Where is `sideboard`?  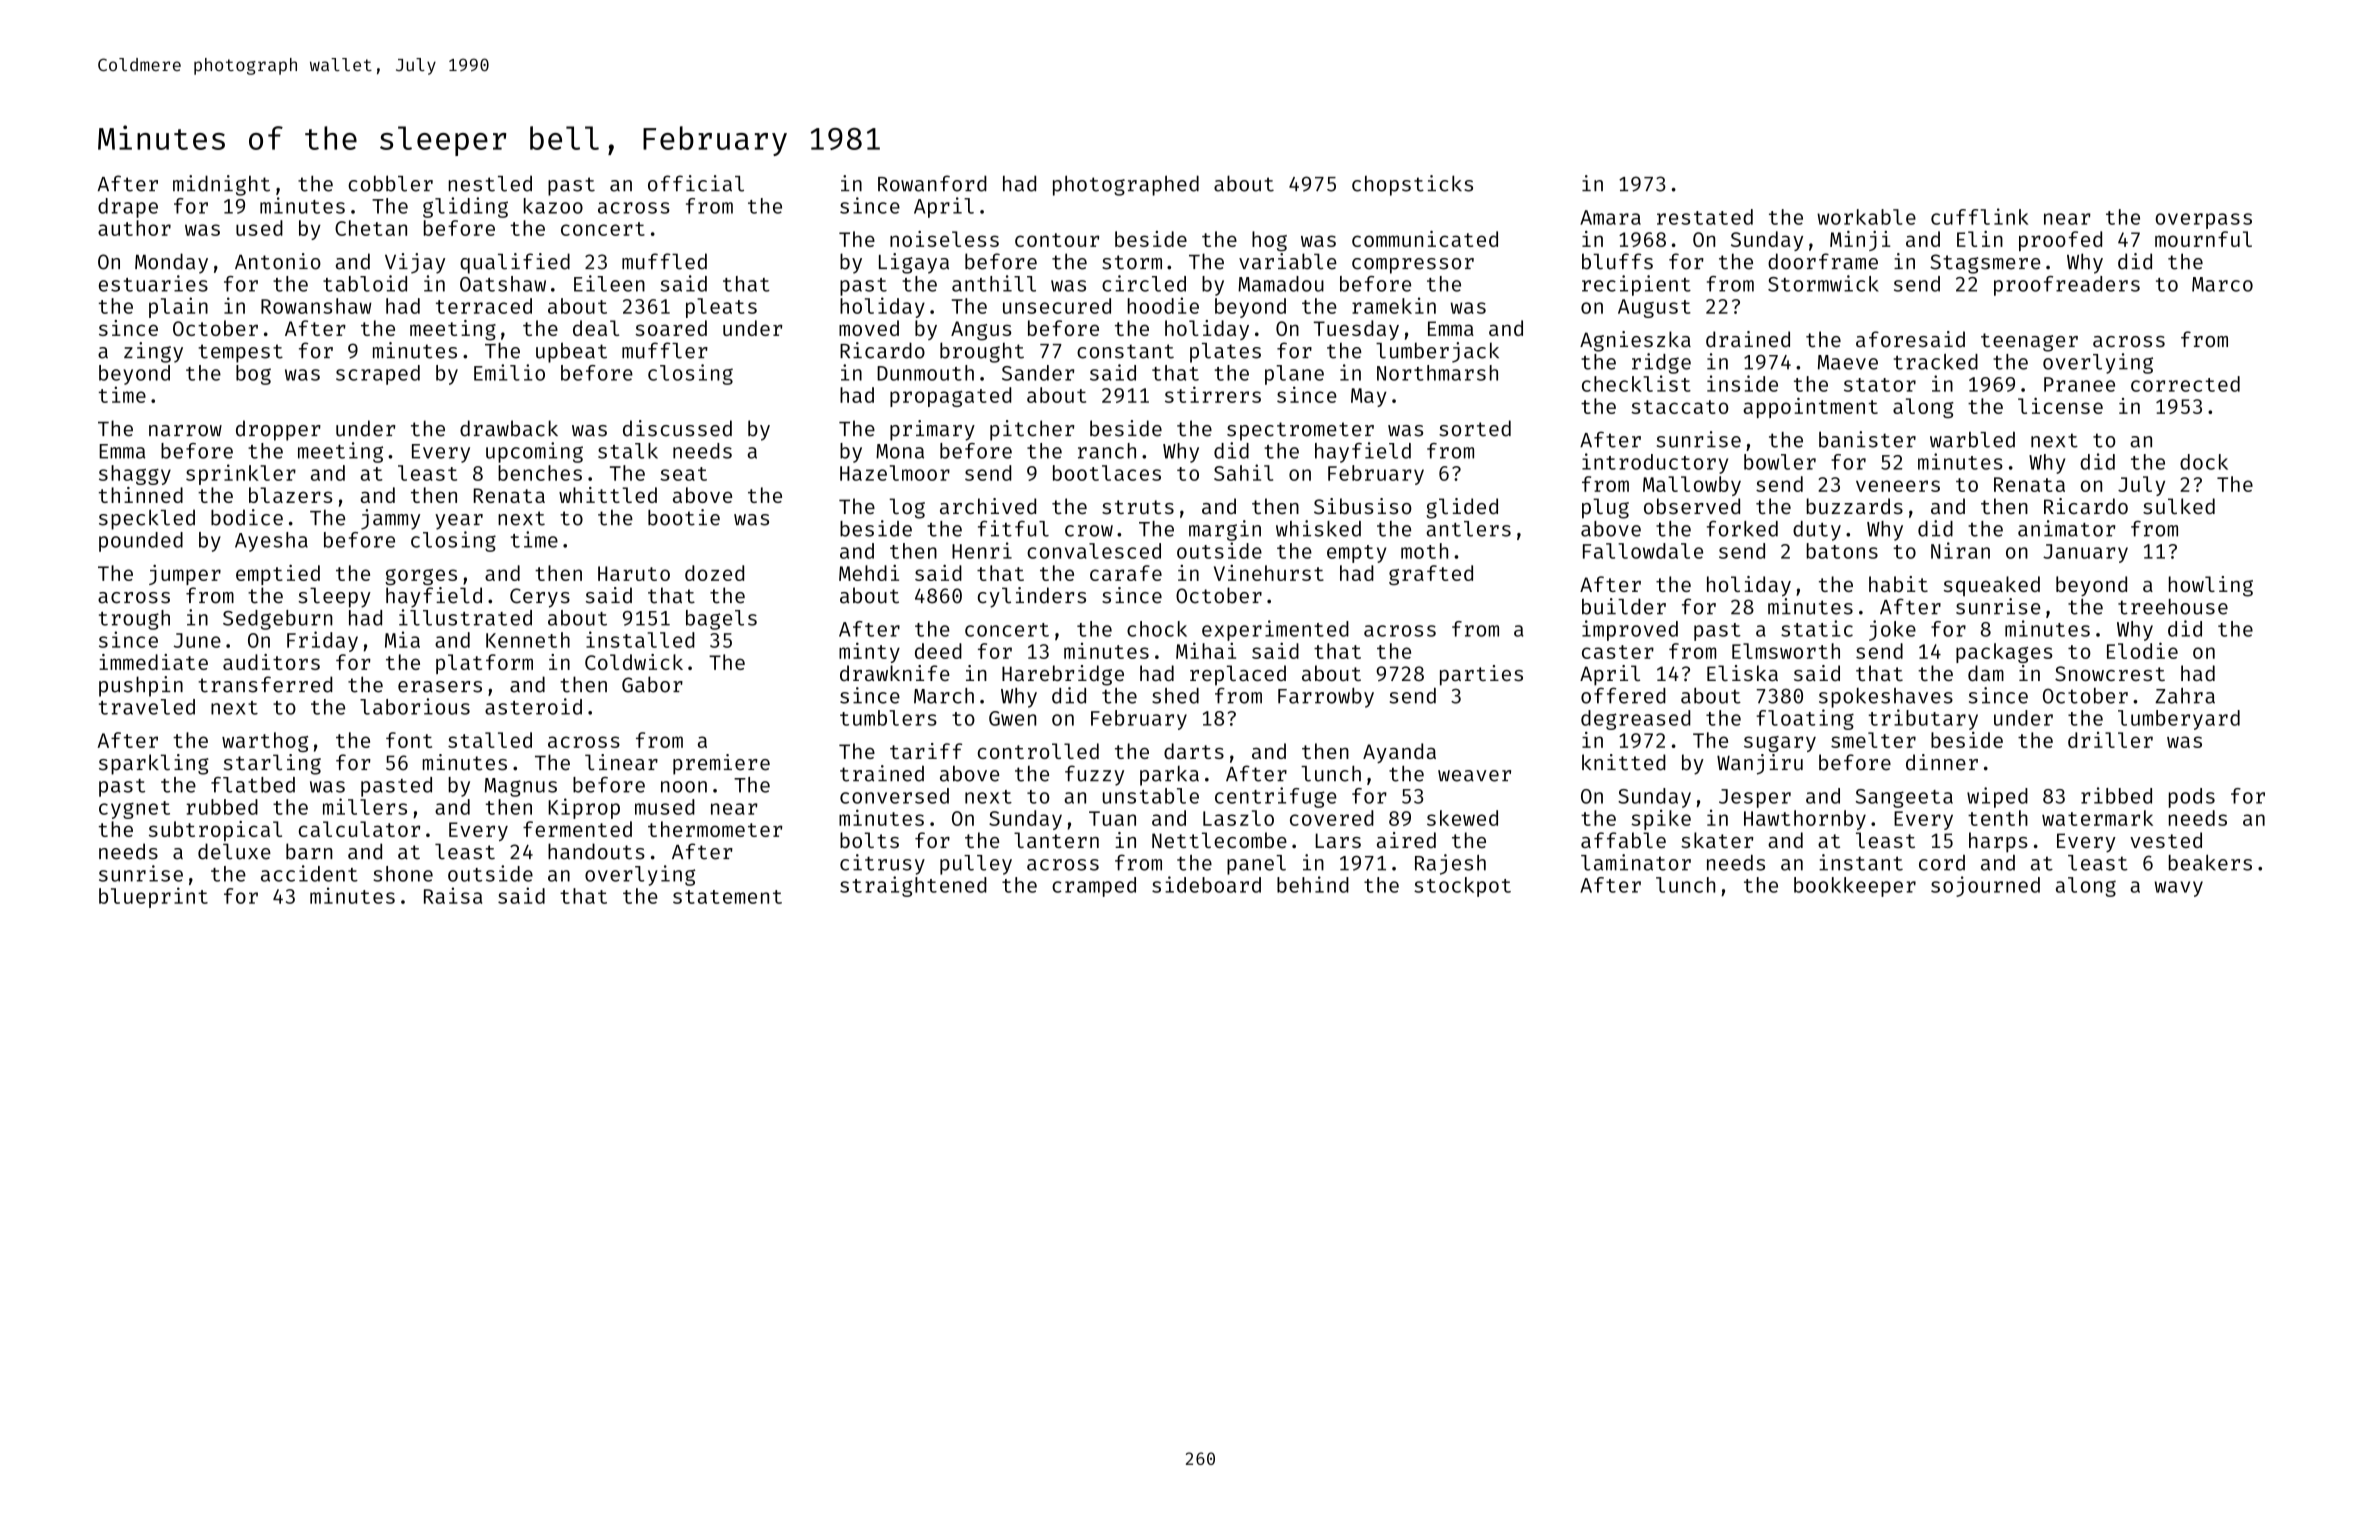
sideboard is located at coordinates (1206, 884).
